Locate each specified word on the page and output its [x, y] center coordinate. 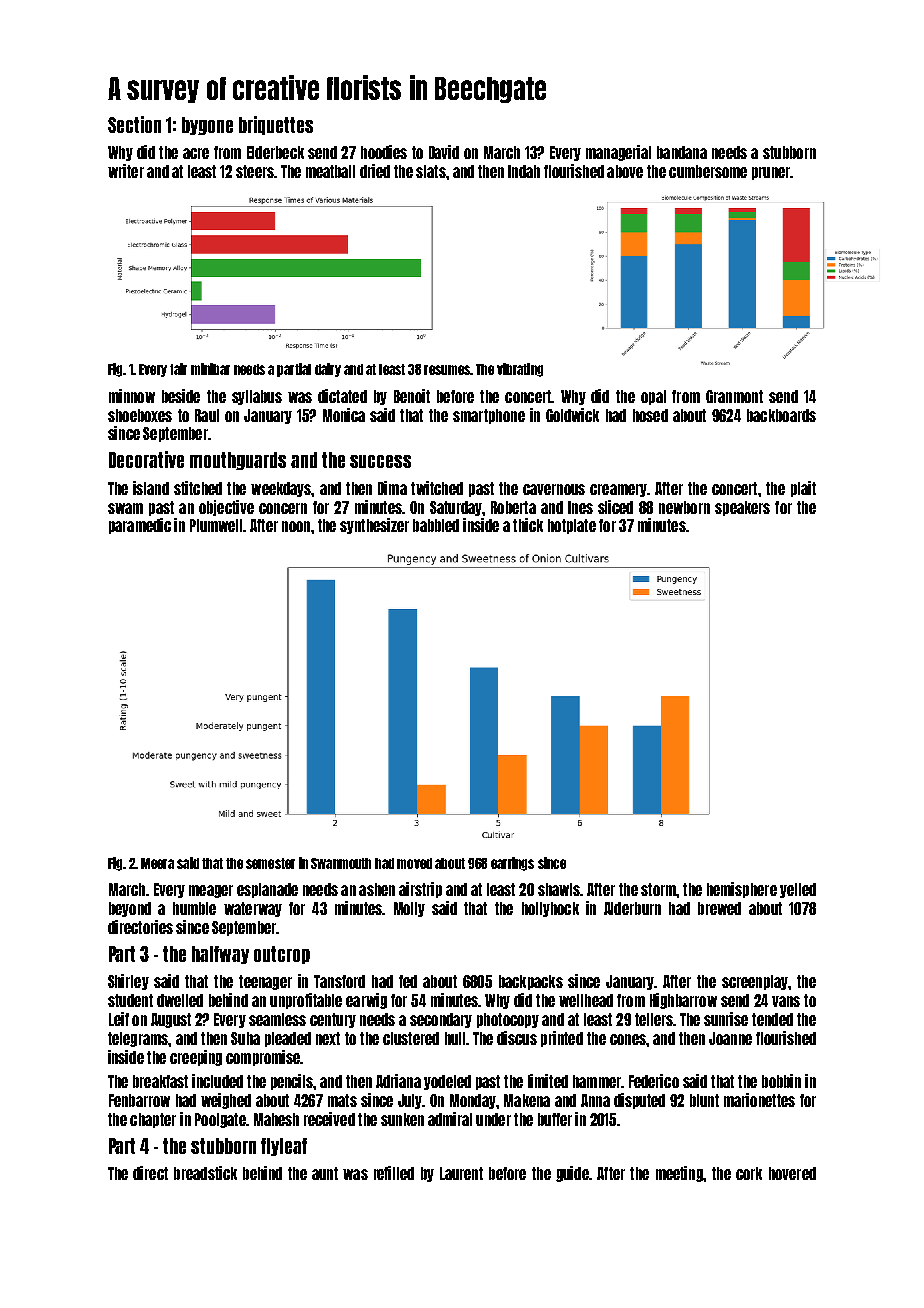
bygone [207, 126]
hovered [792, 1173]
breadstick [205, 1173]
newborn [684, 507]
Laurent [461, 1173]
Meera [157, 863]
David [444, 152]
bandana [682, 152]
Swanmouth [341, 863]
